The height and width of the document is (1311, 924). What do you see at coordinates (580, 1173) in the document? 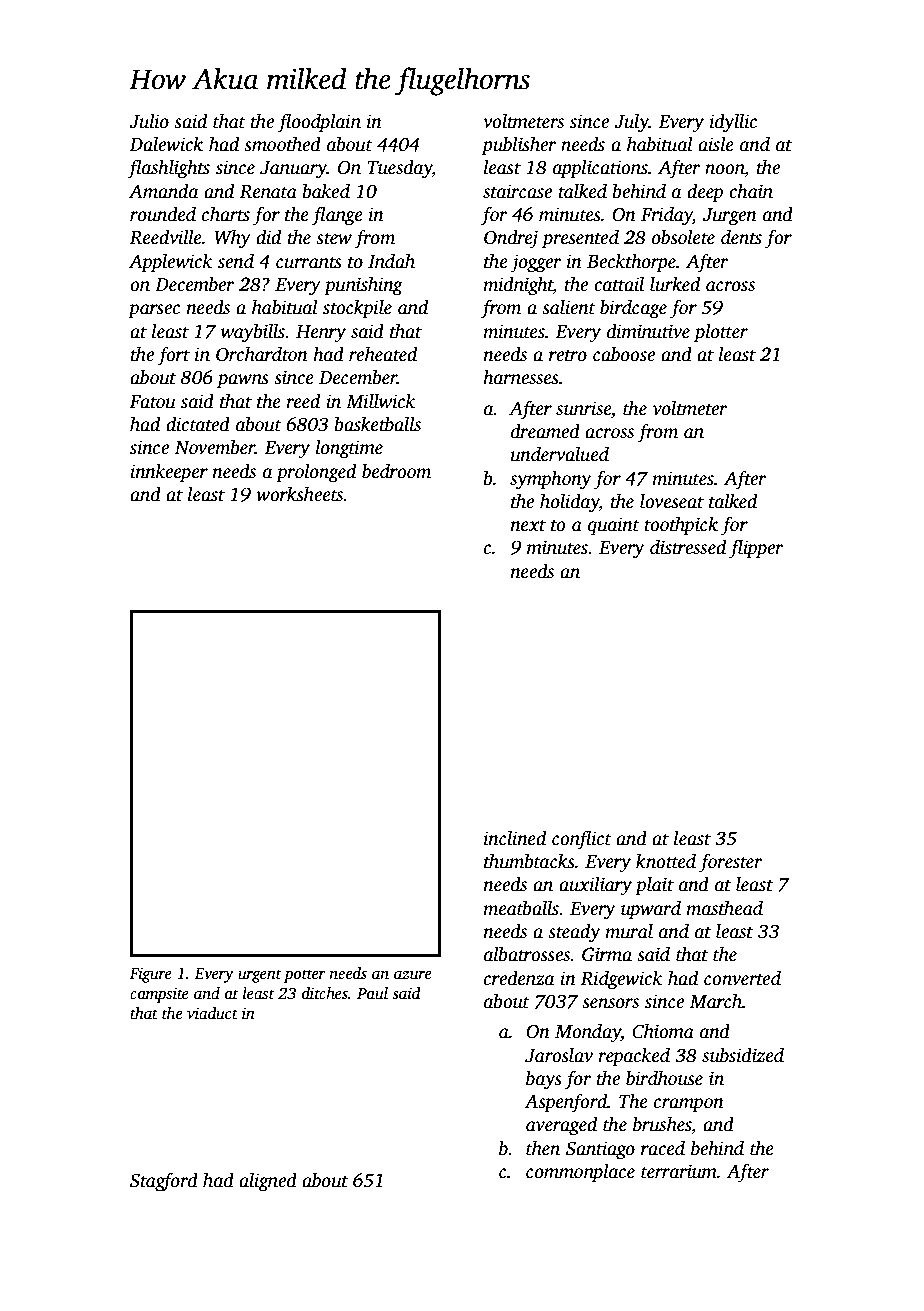
I see `commonplace` at bounding box center [580, 1173].
